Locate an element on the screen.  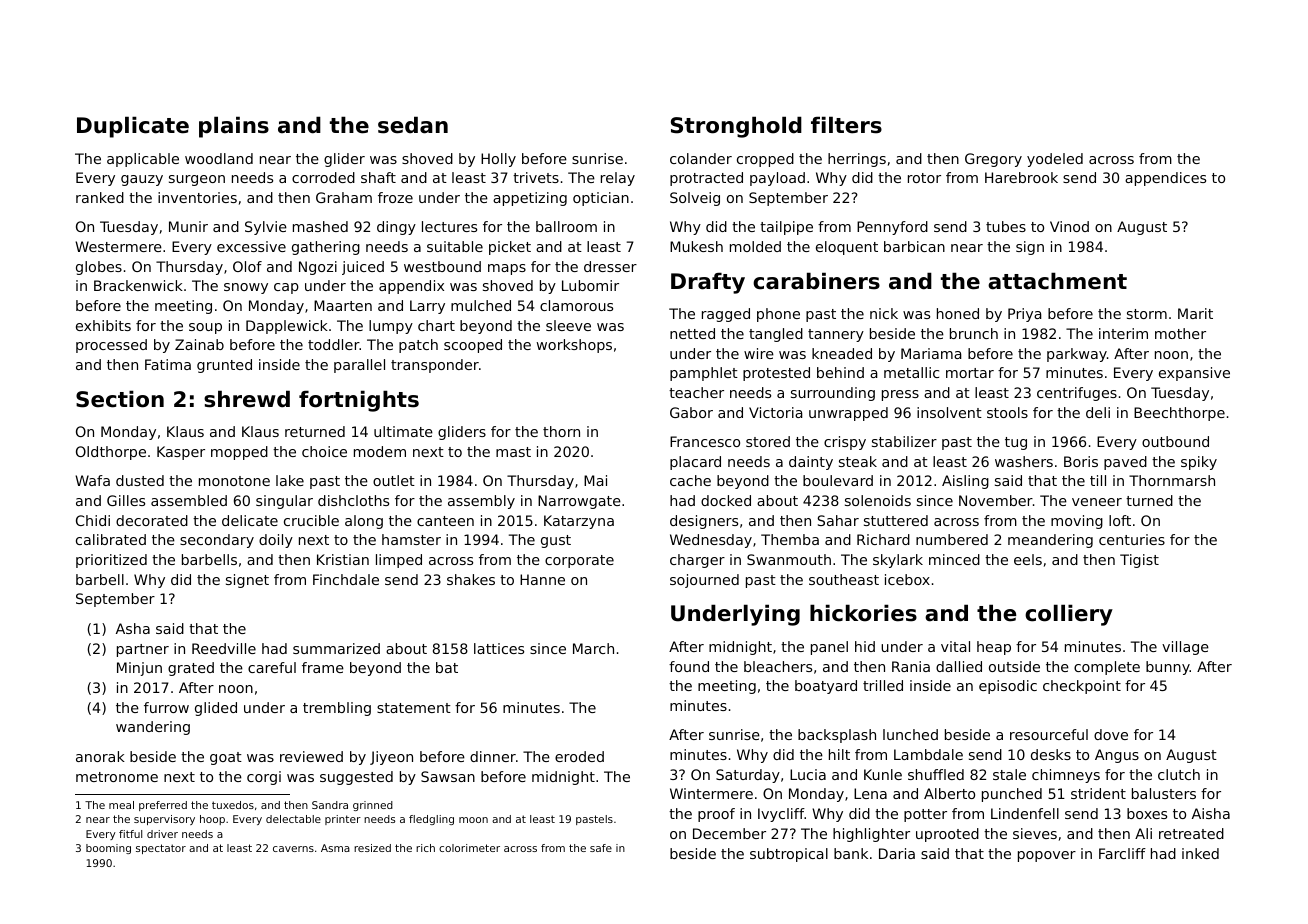
Section is located at coordinates (120, 399).
